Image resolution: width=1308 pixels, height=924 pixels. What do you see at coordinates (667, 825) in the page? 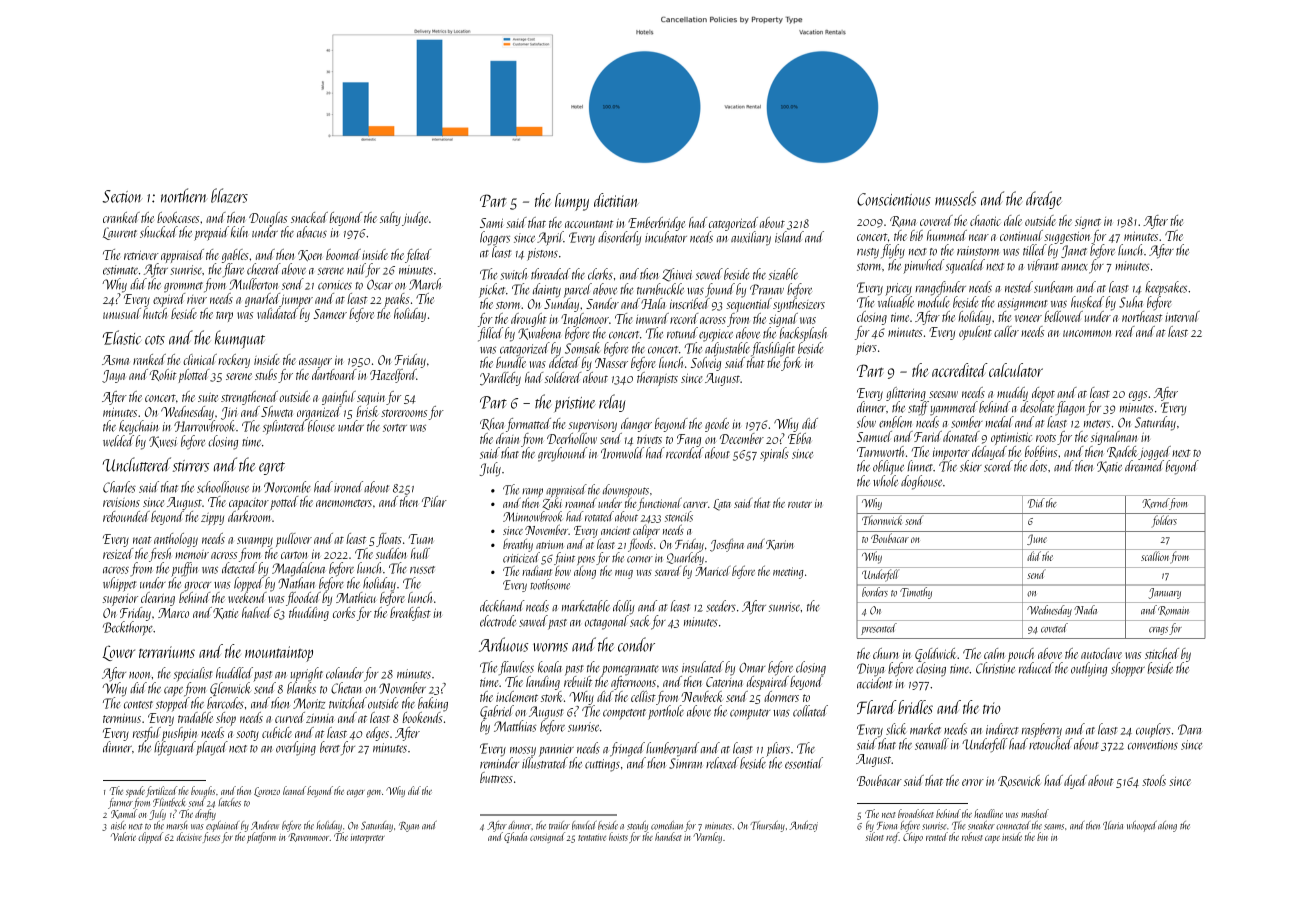
I see `comedian` at bounding box center [667, 825].
